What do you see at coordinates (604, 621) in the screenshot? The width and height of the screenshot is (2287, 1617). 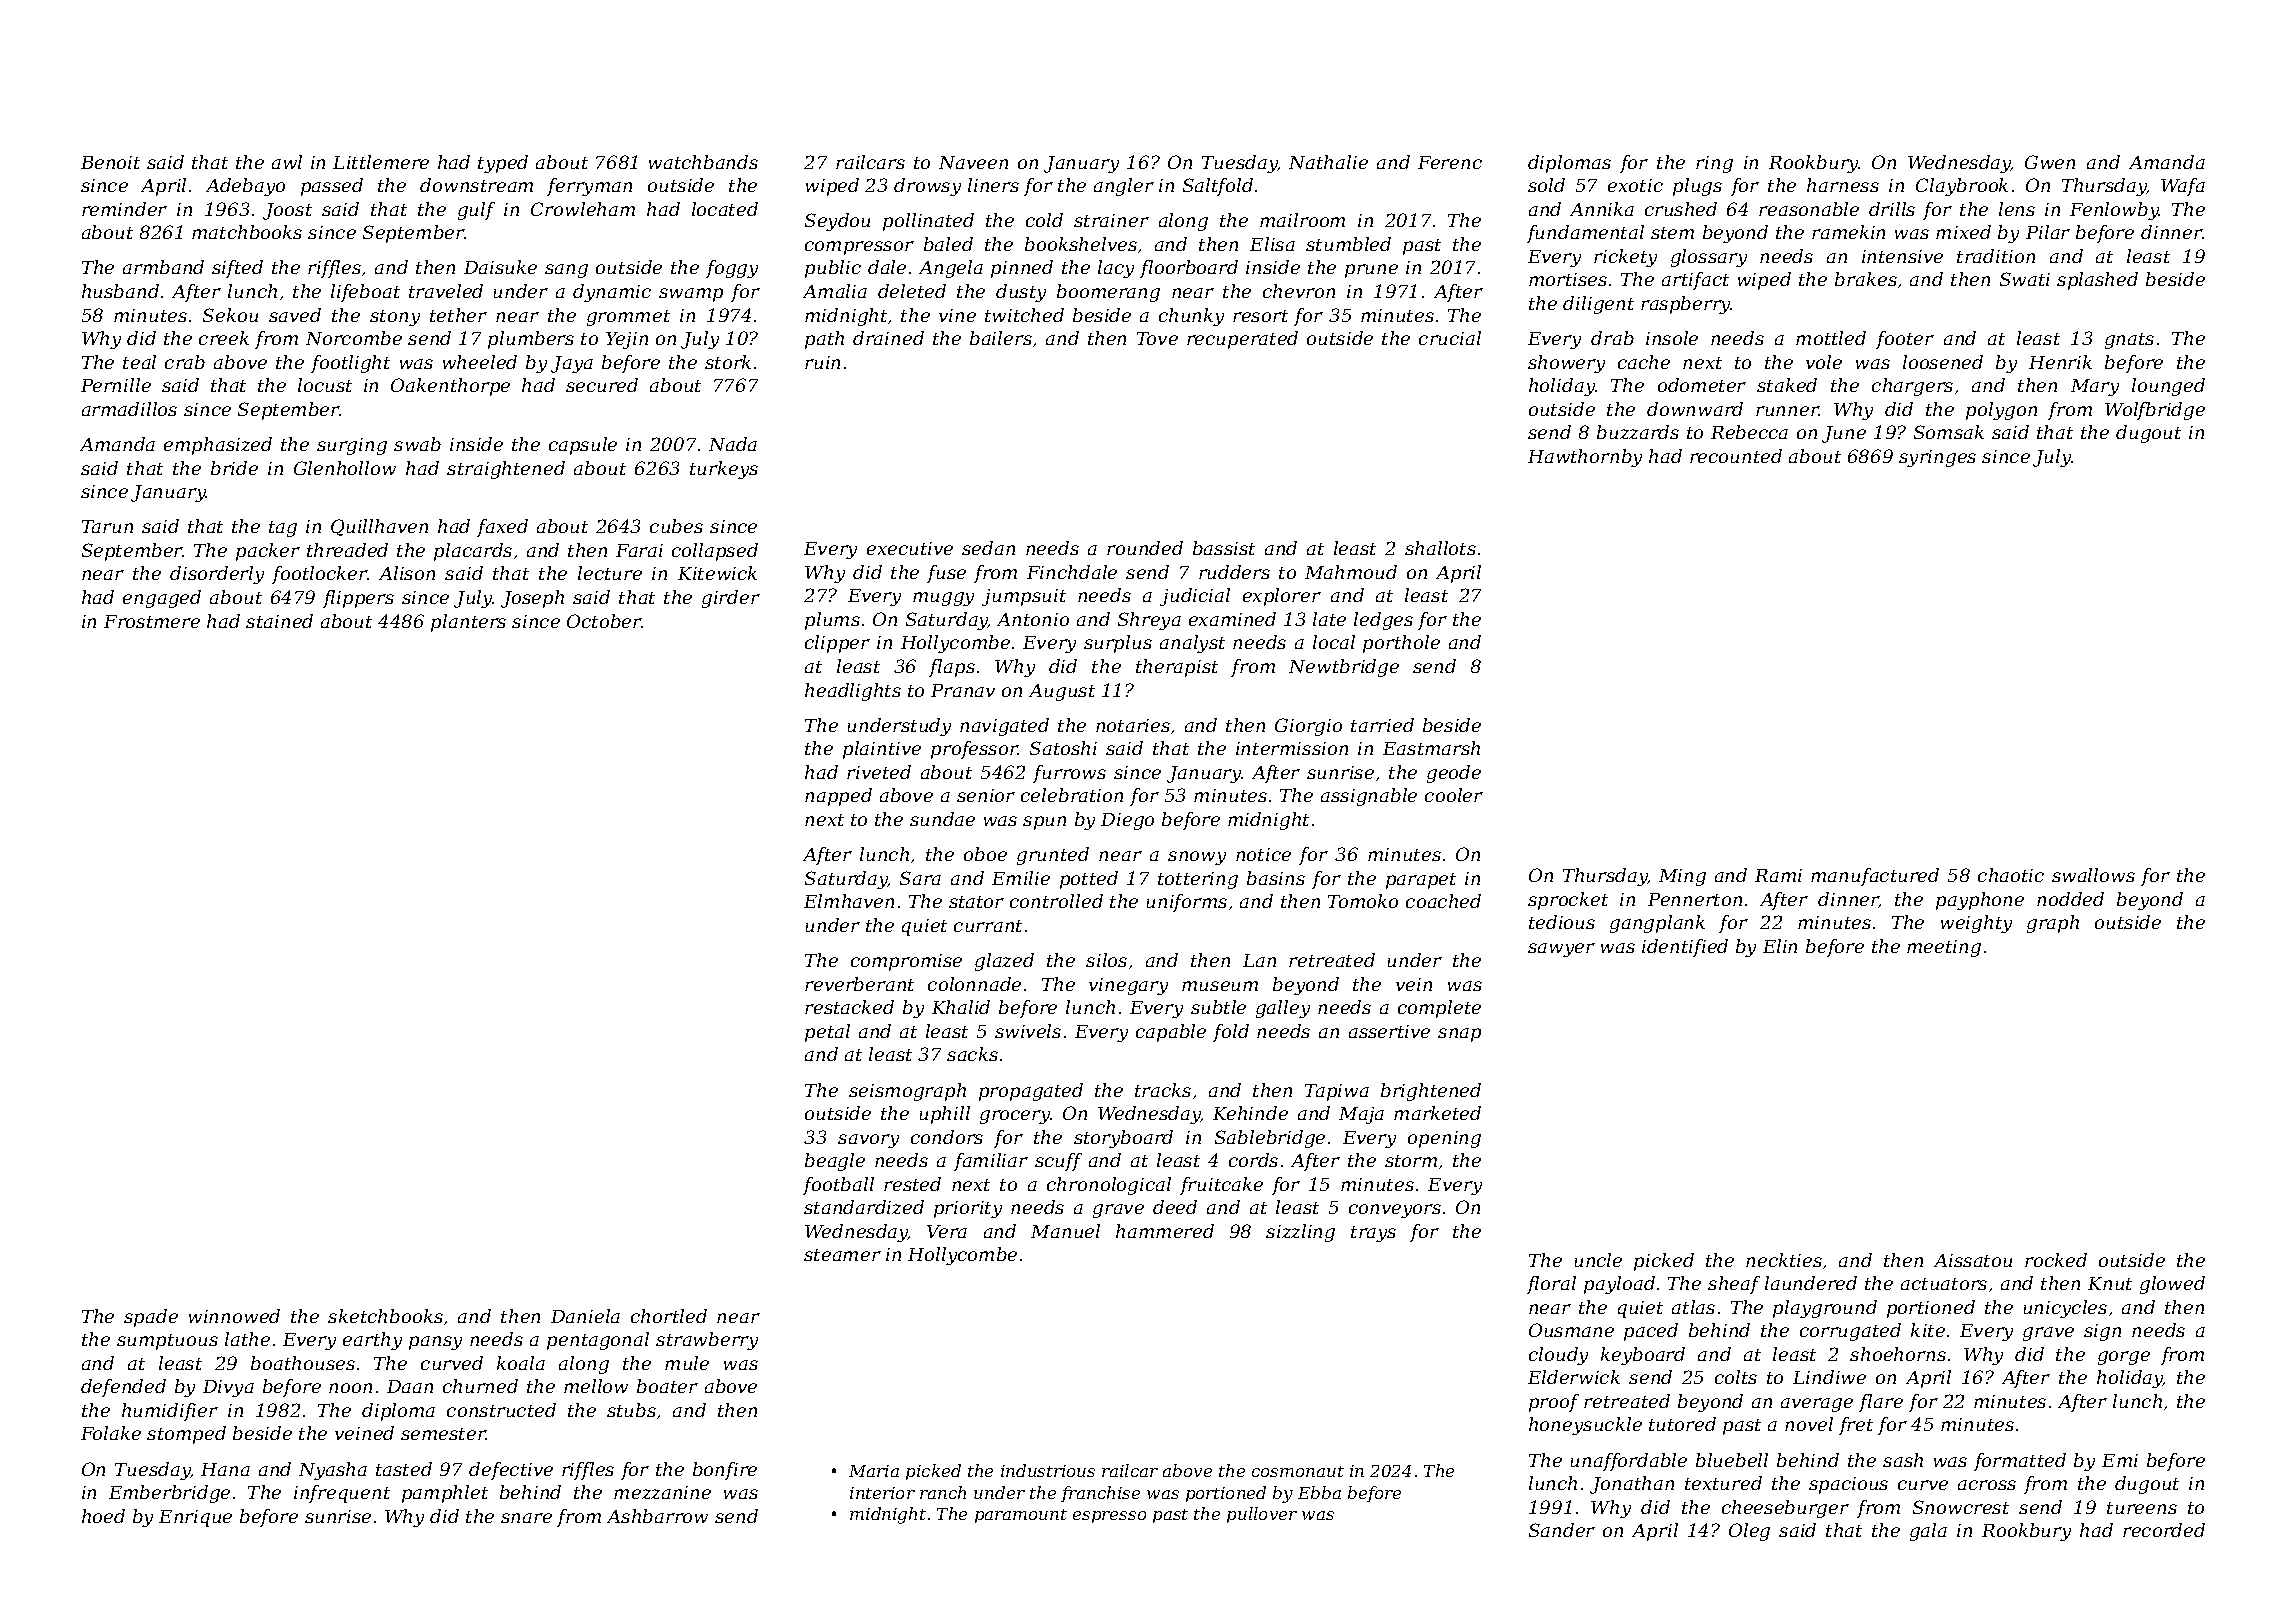 I see `October` at bounding box center [604, 621].
